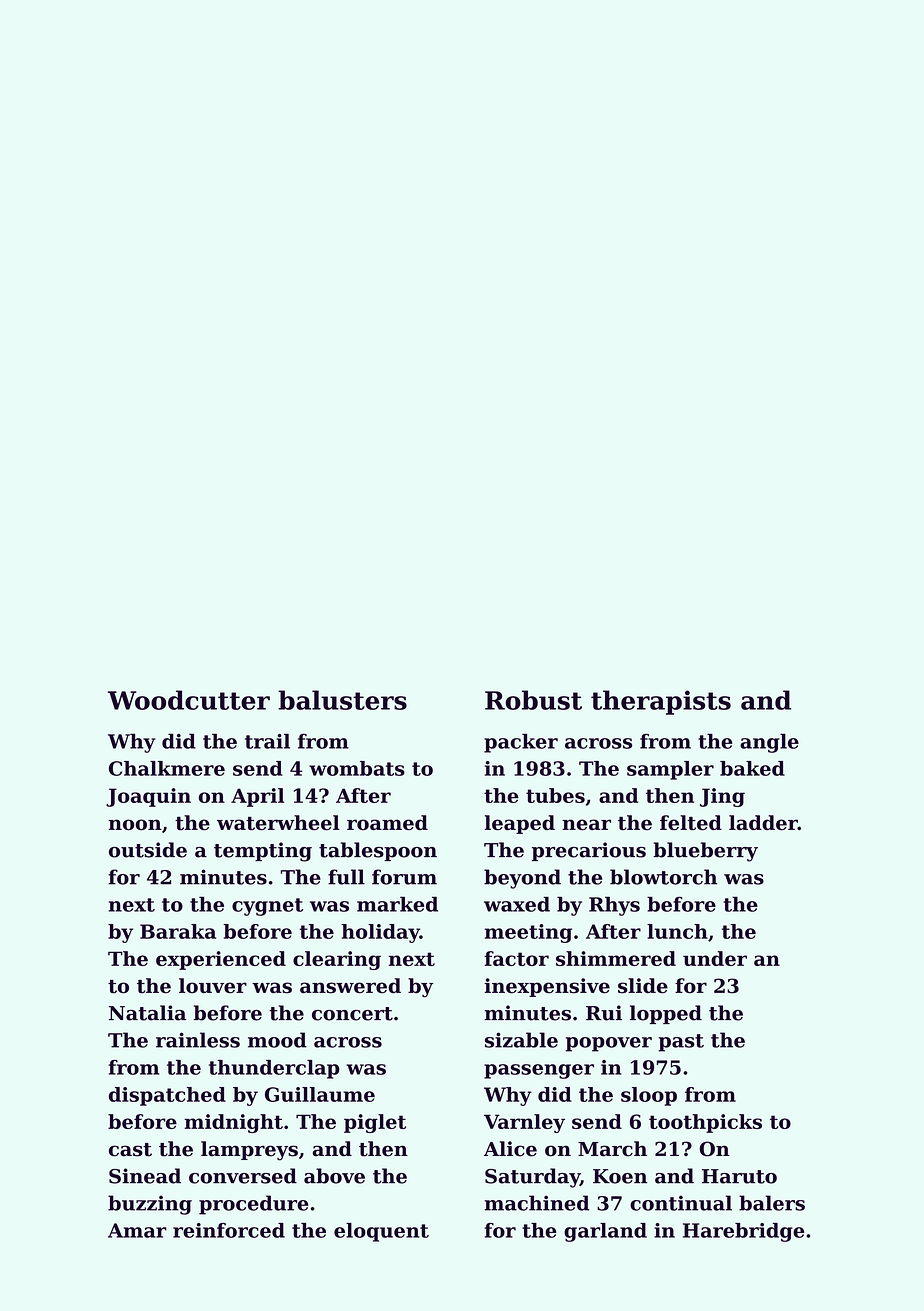 The width and height of the image is (924, 1311). Describe the element at coordinates (352, 1014) in the image. I see `concert` at that location.
